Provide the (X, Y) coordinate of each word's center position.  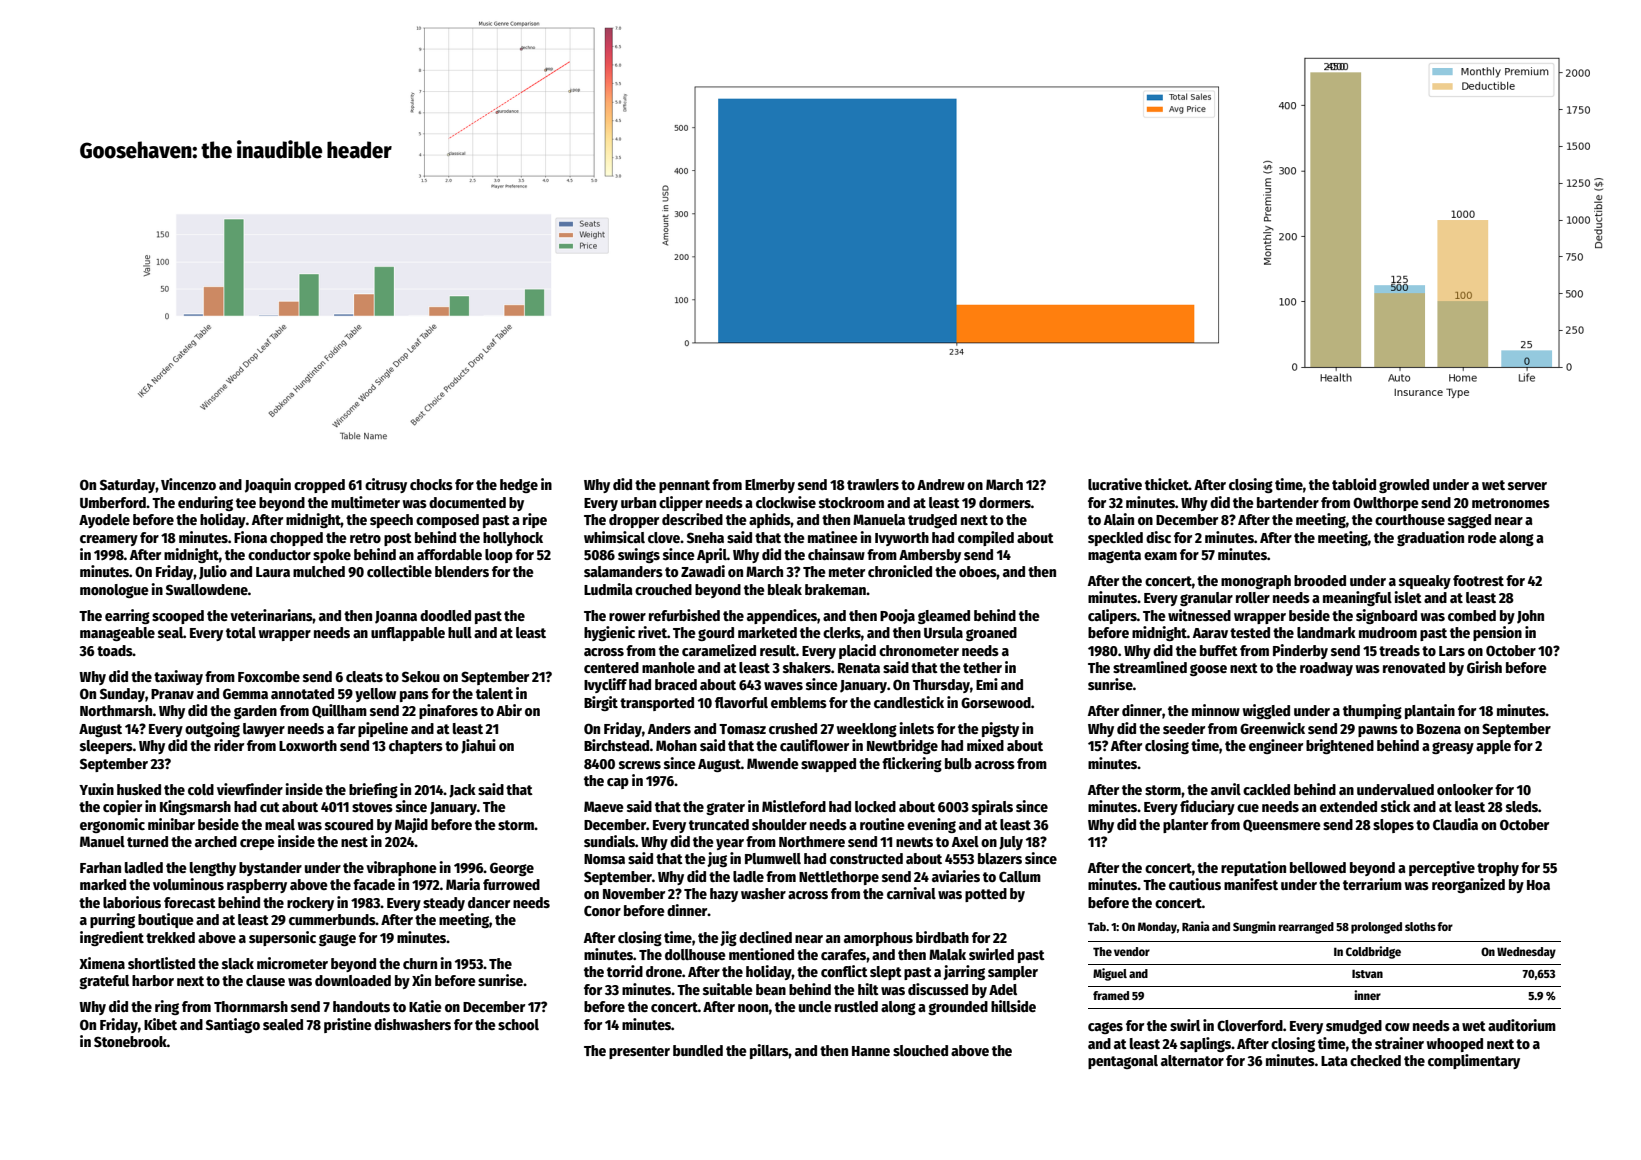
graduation (1430, 538)
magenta (1114, 556)
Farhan (100, 867)
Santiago (233, 1025)
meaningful (1357, 598)
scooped (178, 617)
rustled (856, 1006)
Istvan (1367, 973)
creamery (109, 540)
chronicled (900, 571)
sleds (1522, 806)
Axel (965, 841)
